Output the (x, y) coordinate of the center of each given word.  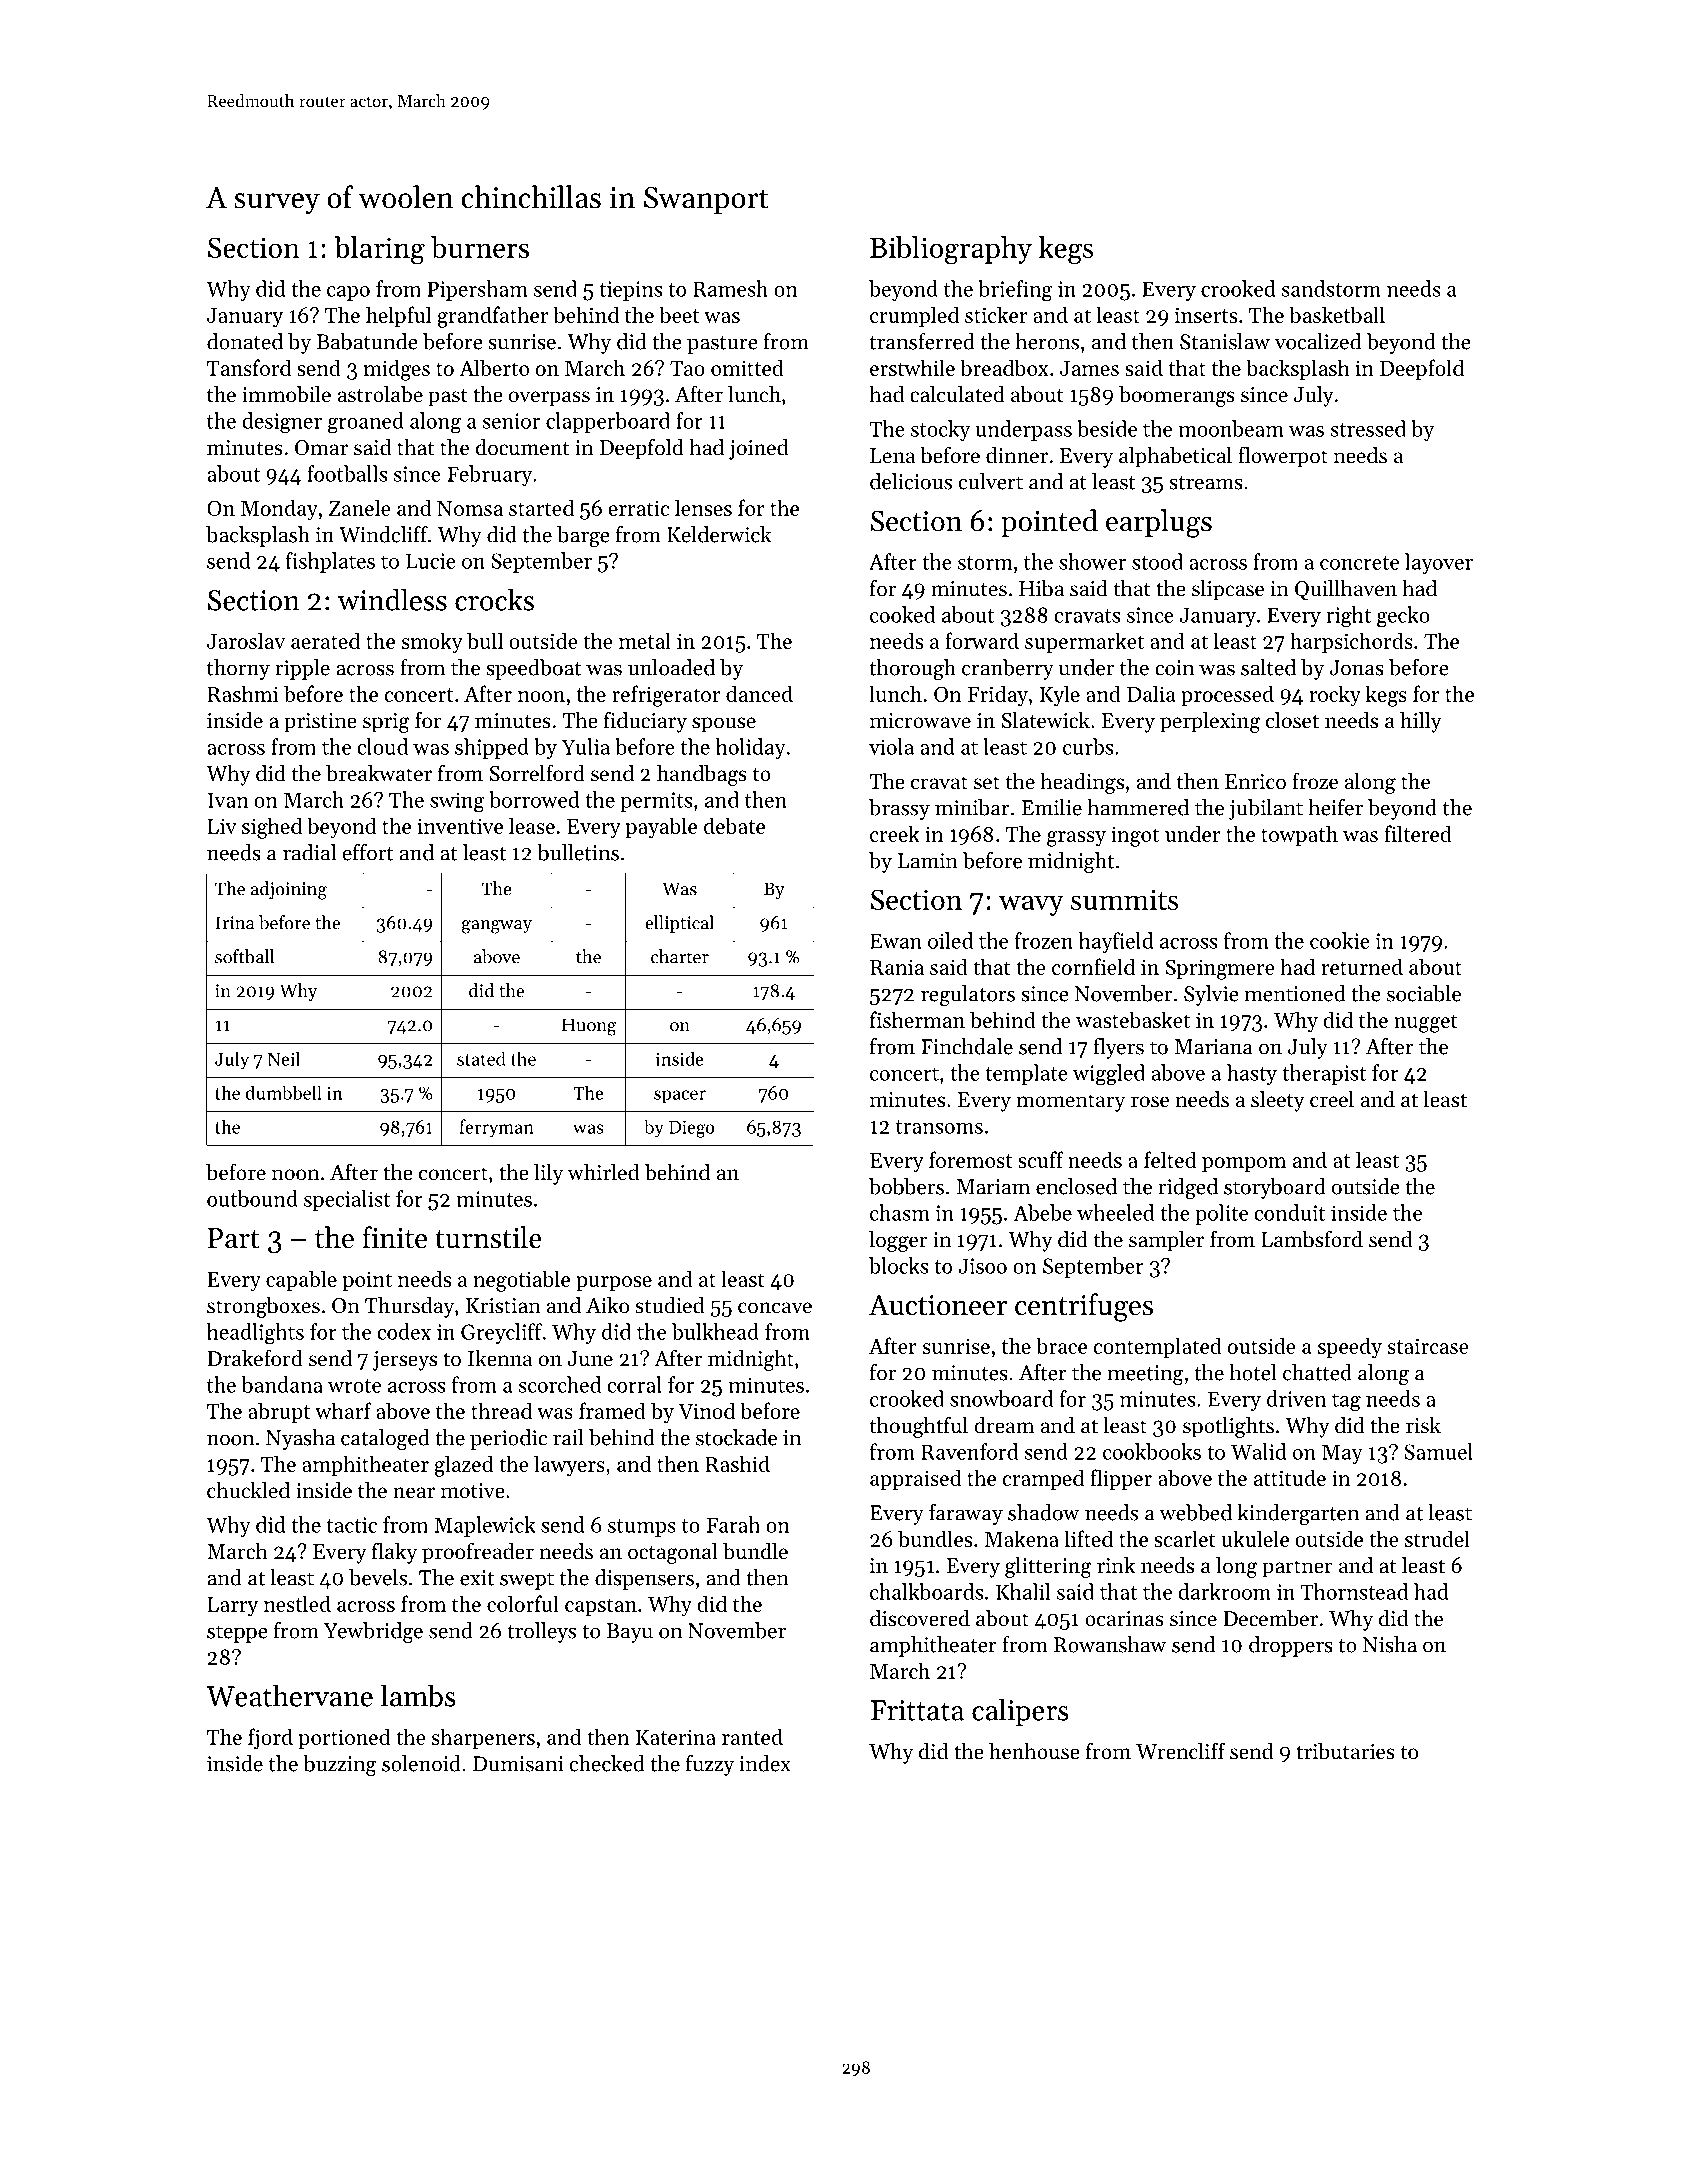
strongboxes (263, 1307)
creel (1332, 1099)
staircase (1428, 1346)
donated (245, 341)
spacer (680, 1096)
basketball (1337, 314)
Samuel (1438, 1451)
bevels (378, 1577)
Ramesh (730, 288)
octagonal (673, 1553)
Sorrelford (537, 773)
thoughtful (919, 1427)
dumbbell (284, 1092)
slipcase (1228, 590)
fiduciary (645, 722)
